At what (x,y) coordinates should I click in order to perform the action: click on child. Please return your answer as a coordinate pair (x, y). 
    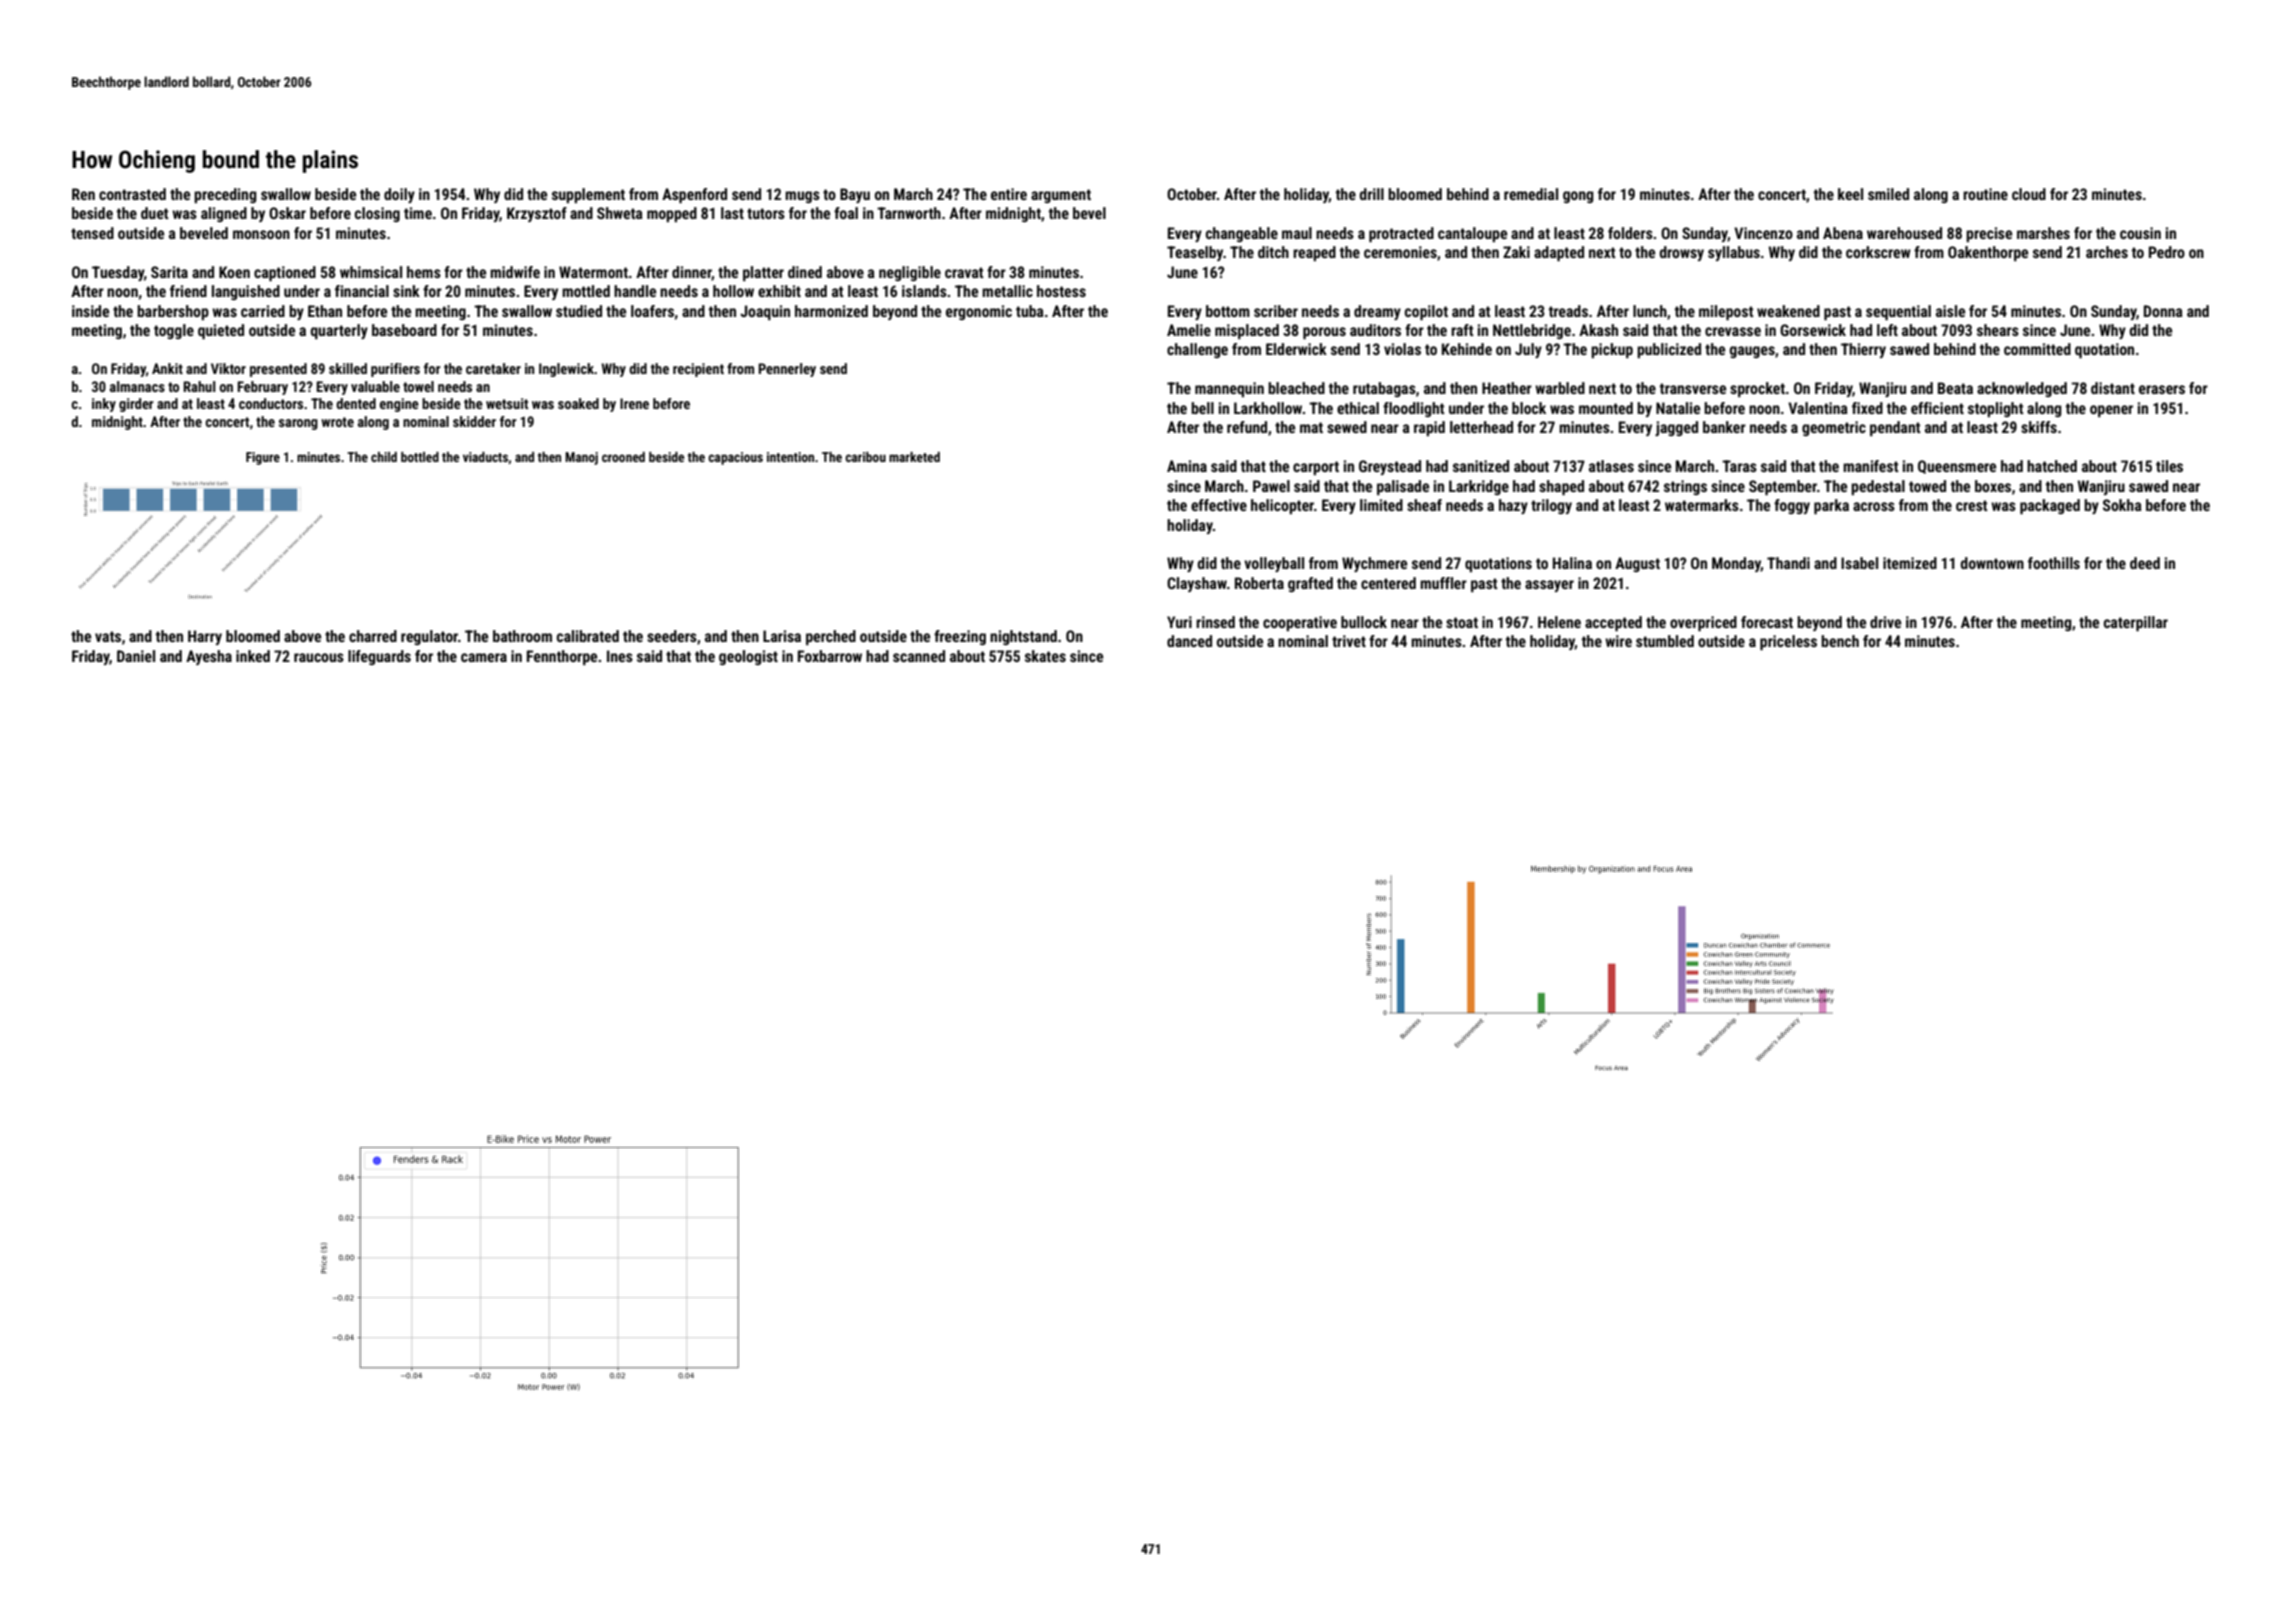
    Looking at the image, I should click on (384, 457).
